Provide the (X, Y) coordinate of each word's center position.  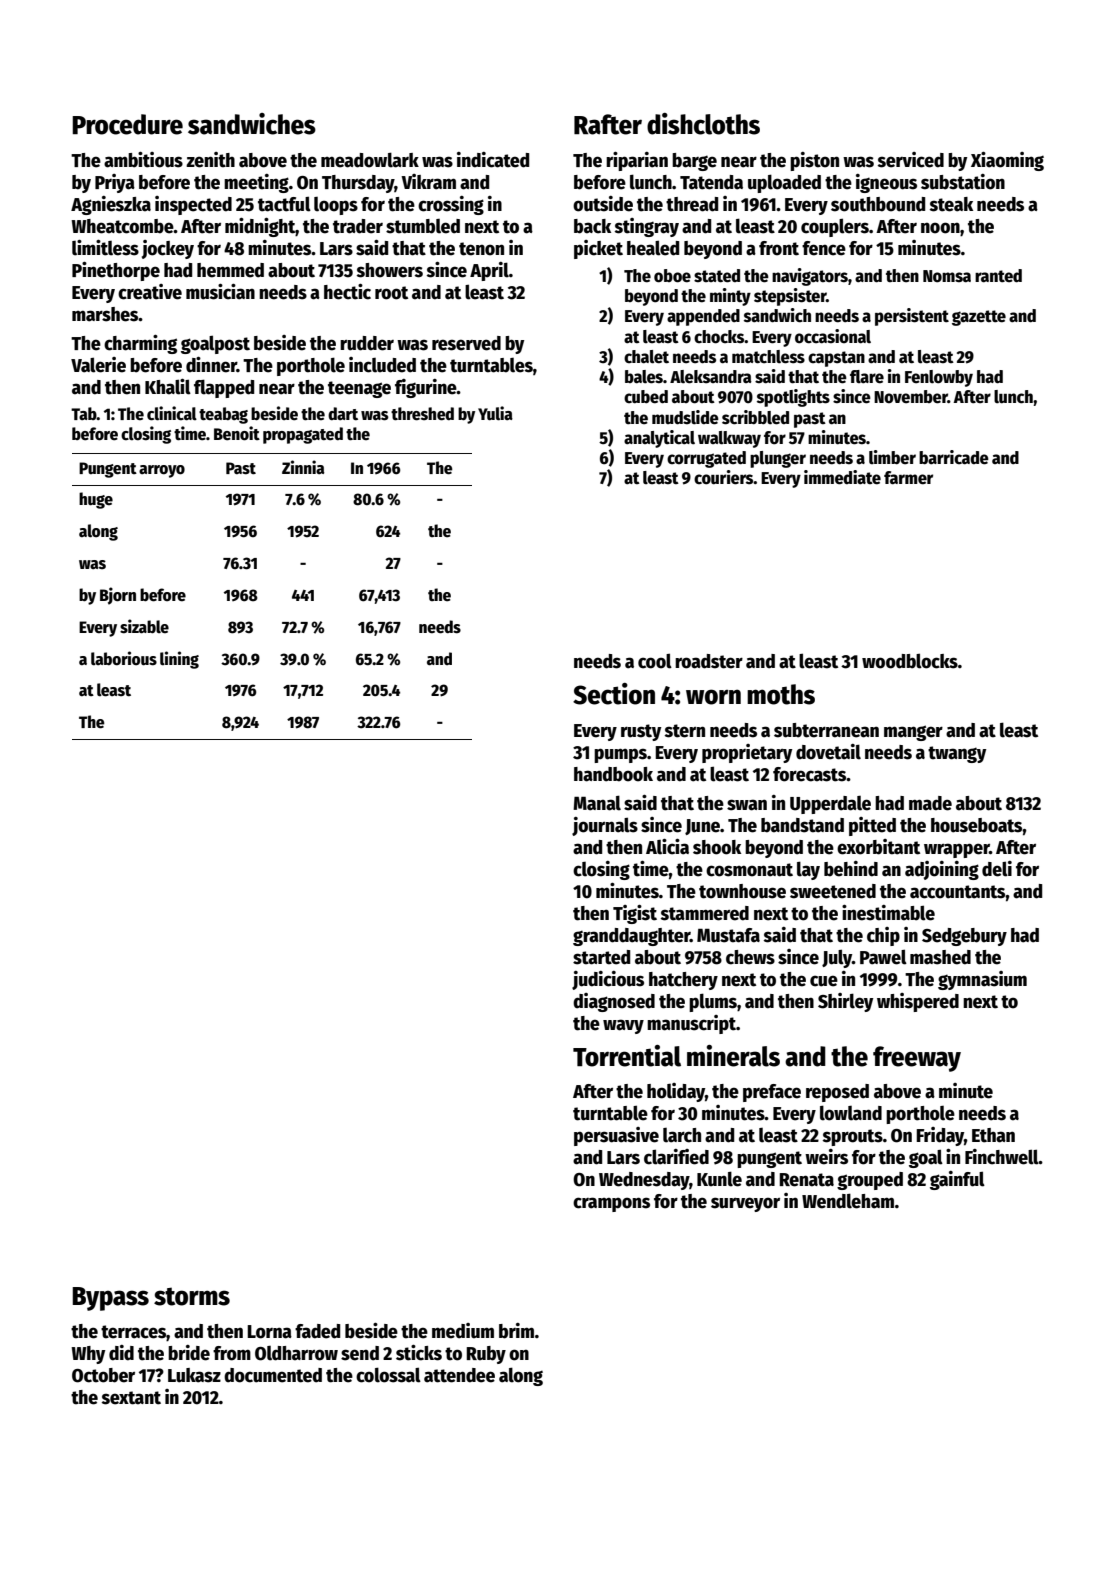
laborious (124, 658)
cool (655, 661)
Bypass (110, 1299)
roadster (709, 661)
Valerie (98, 365)
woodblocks (910, 661)
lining (179, 660)
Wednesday (644, 1181)
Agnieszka (111, 205)
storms (192, 1296)
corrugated (706, 459)
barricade (954, 457)
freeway (917, 1059)
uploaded (784, 183)
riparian (637, 161)
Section (614, 694)
